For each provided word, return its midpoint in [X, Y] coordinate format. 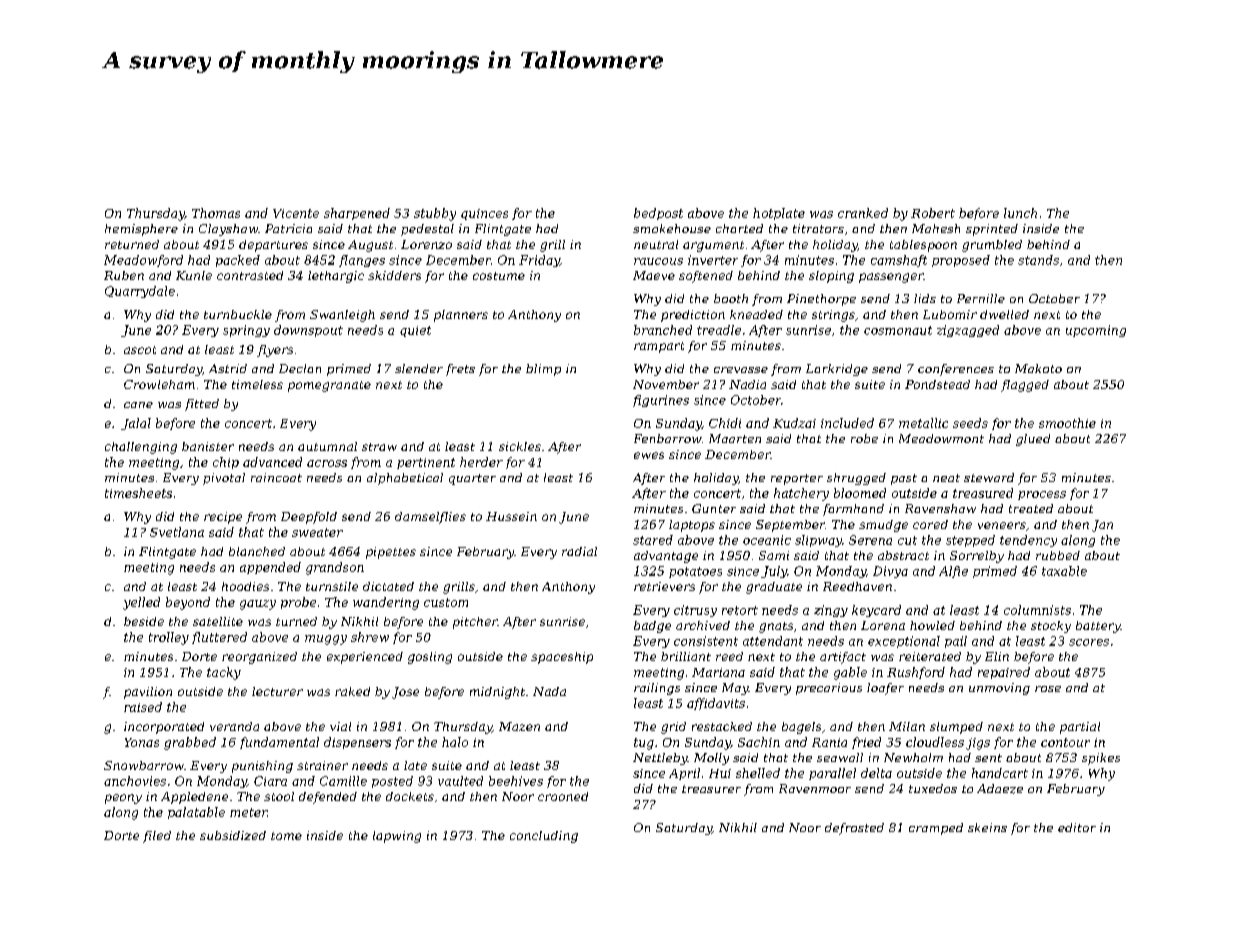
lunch [1020, 213]
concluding [544, 837]
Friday [539, 261]
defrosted [854, 829]
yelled [141, 603]
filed [157, 837]
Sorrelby [977, 557]
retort [740, 610]
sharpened [357, 214]
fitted [202, 405]
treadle [719, 330]
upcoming [1096, 331]
